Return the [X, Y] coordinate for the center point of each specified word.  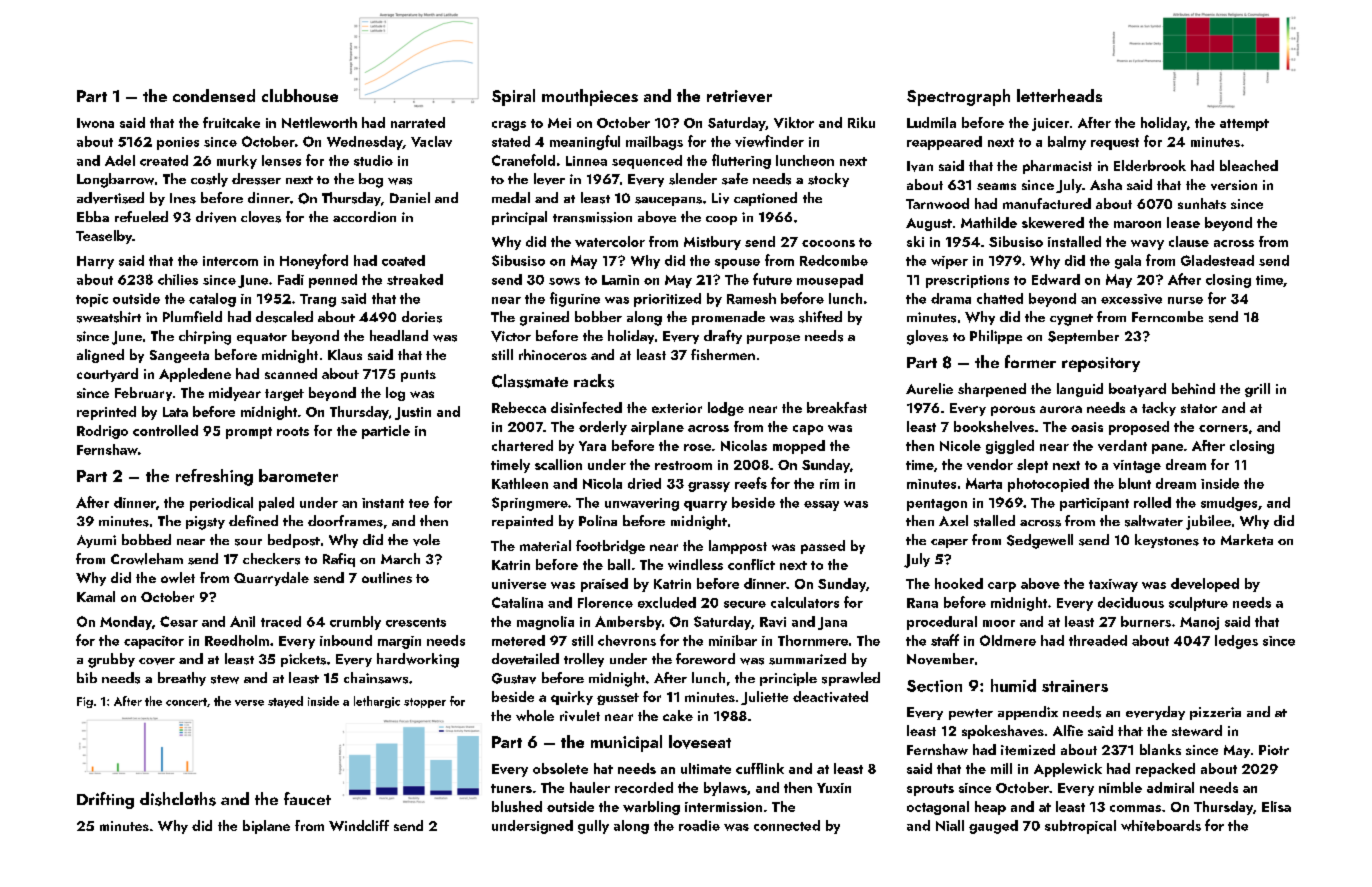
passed [823, 547]
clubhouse [300, 95]
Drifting [105, 800]
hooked [959, 583]
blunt [1135, 483]
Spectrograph [958, 97]
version [1234, 185]
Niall [950, 825]
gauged [993, 827]
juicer [1050, 124]
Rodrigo [102, 432]
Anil [242, 621]
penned [333, 281]
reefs [751, 483]
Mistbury [712, 243]
